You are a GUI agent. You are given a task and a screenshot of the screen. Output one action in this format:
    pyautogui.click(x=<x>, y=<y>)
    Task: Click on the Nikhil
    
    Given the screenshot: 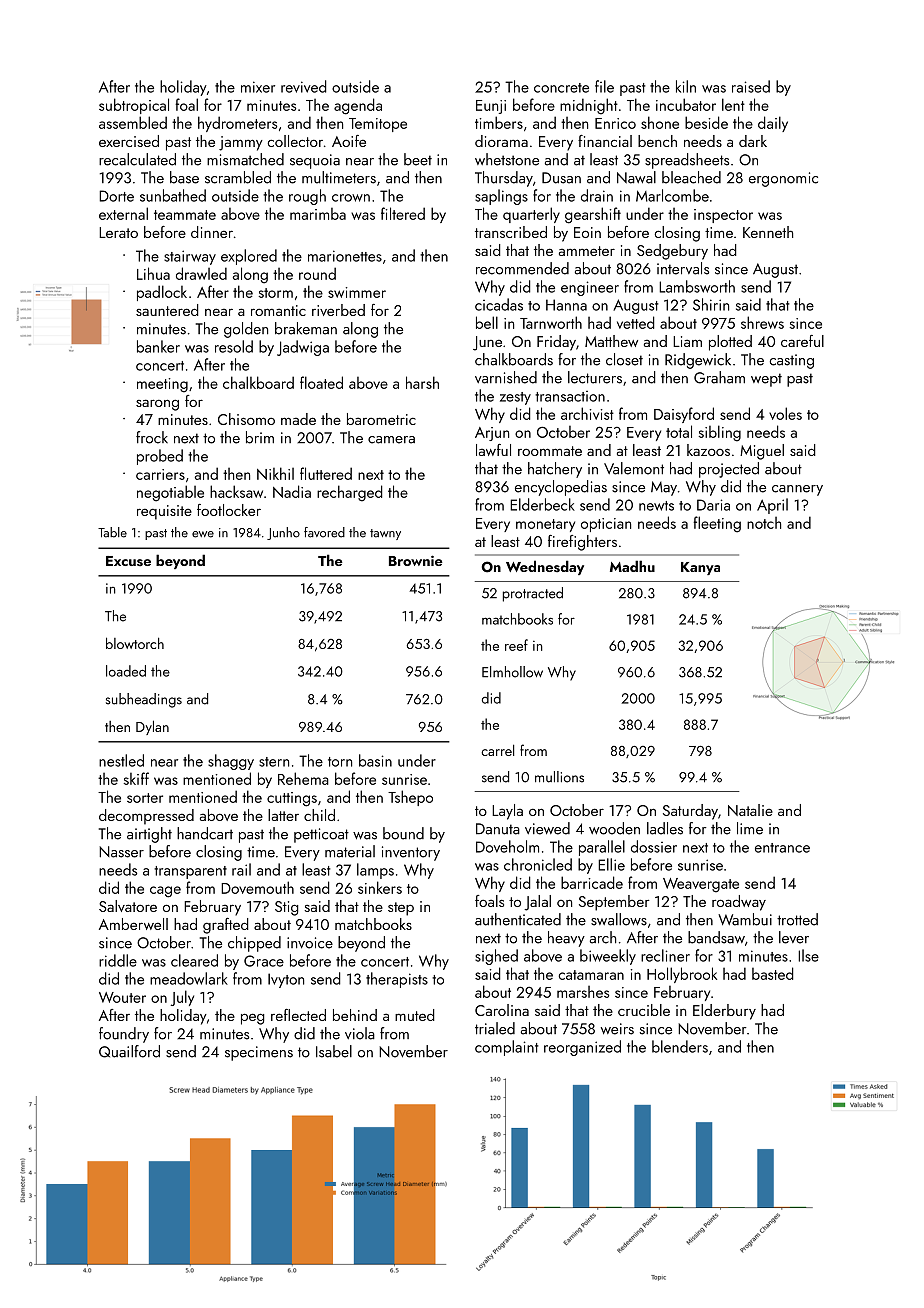 What is the action you would take?
    pyautogui.click(x=275, y=473)
